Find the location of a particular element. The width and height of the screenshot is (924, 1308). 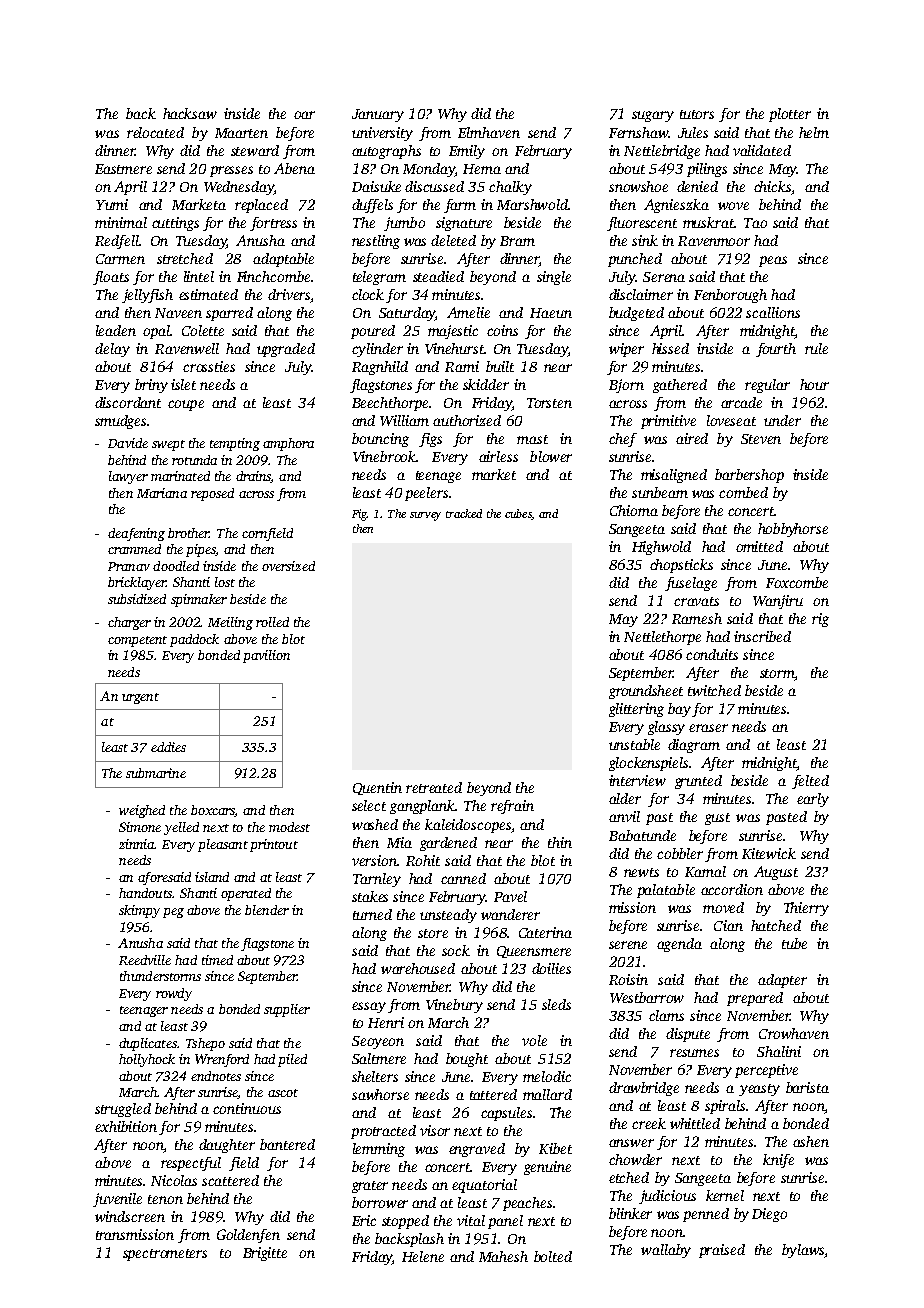

rowdy is located at coordinates (174, 994).
